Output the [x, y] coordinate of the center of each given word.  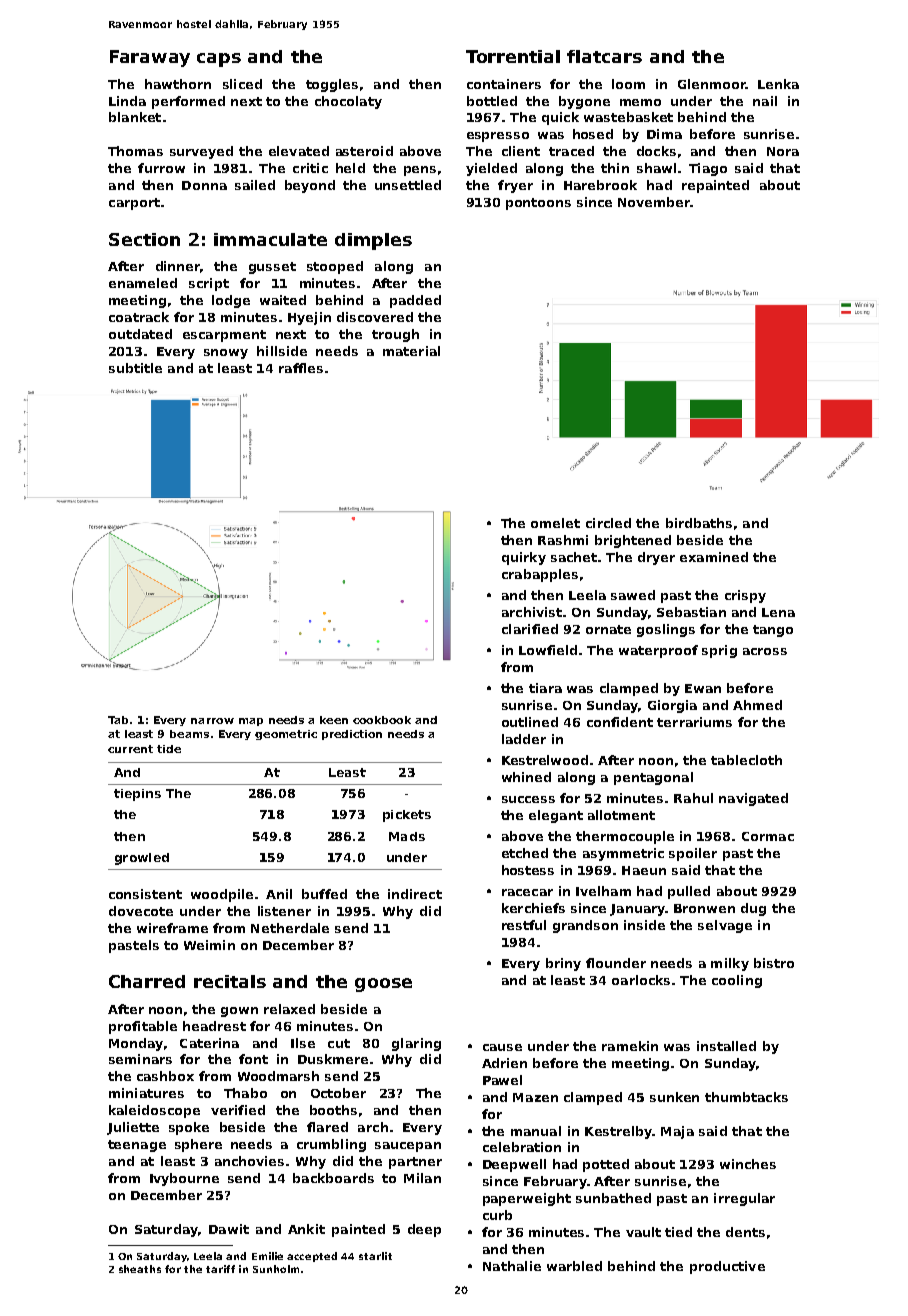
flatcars [604, 56]
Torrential [513, 56]
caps [219, 60]
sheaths [140, 1269]
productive [727, 1267]
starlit [375, 1256]
